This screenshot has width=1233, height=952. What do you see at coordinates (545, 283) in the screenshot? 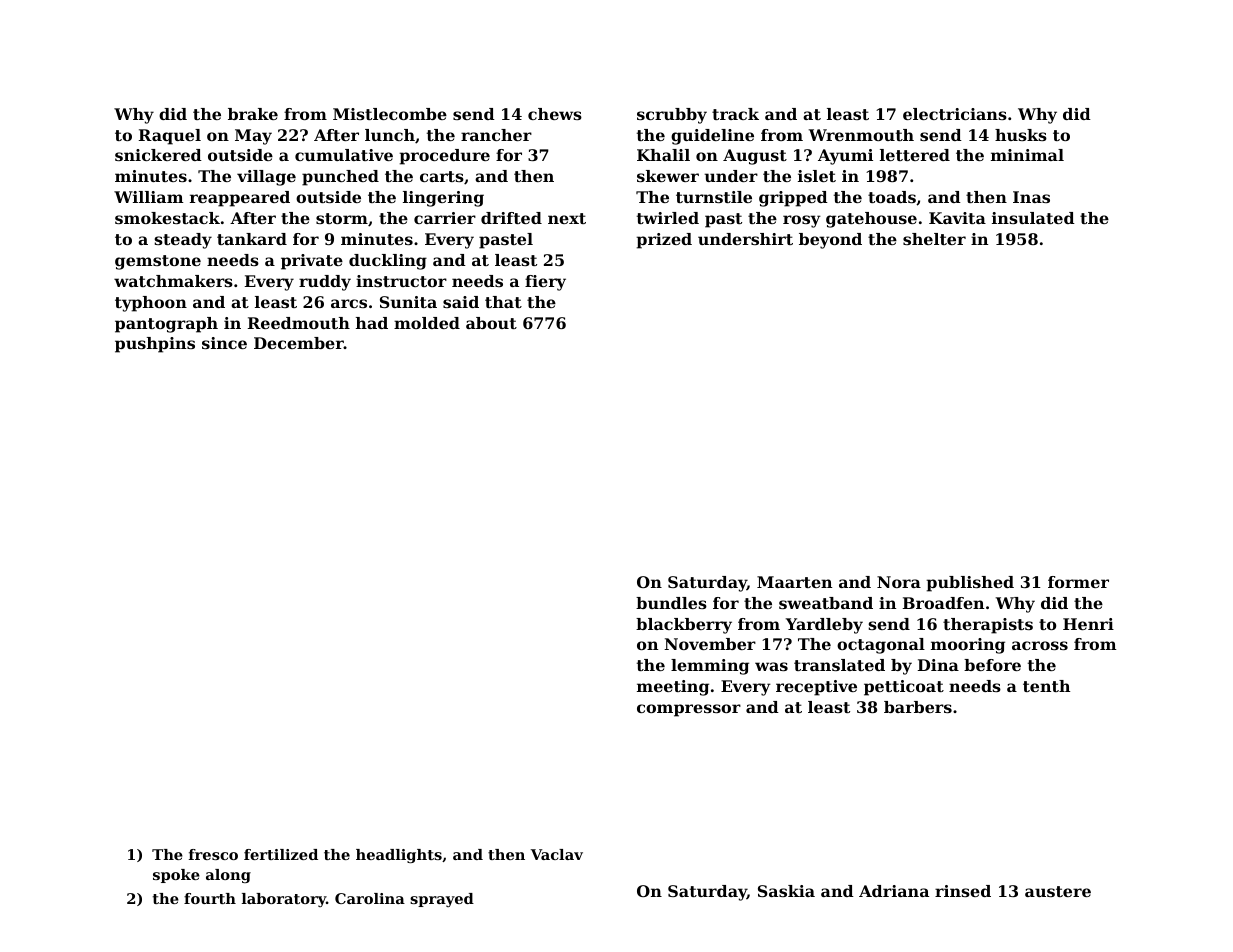
I see `fiery` at bounding box center [545, 283].
